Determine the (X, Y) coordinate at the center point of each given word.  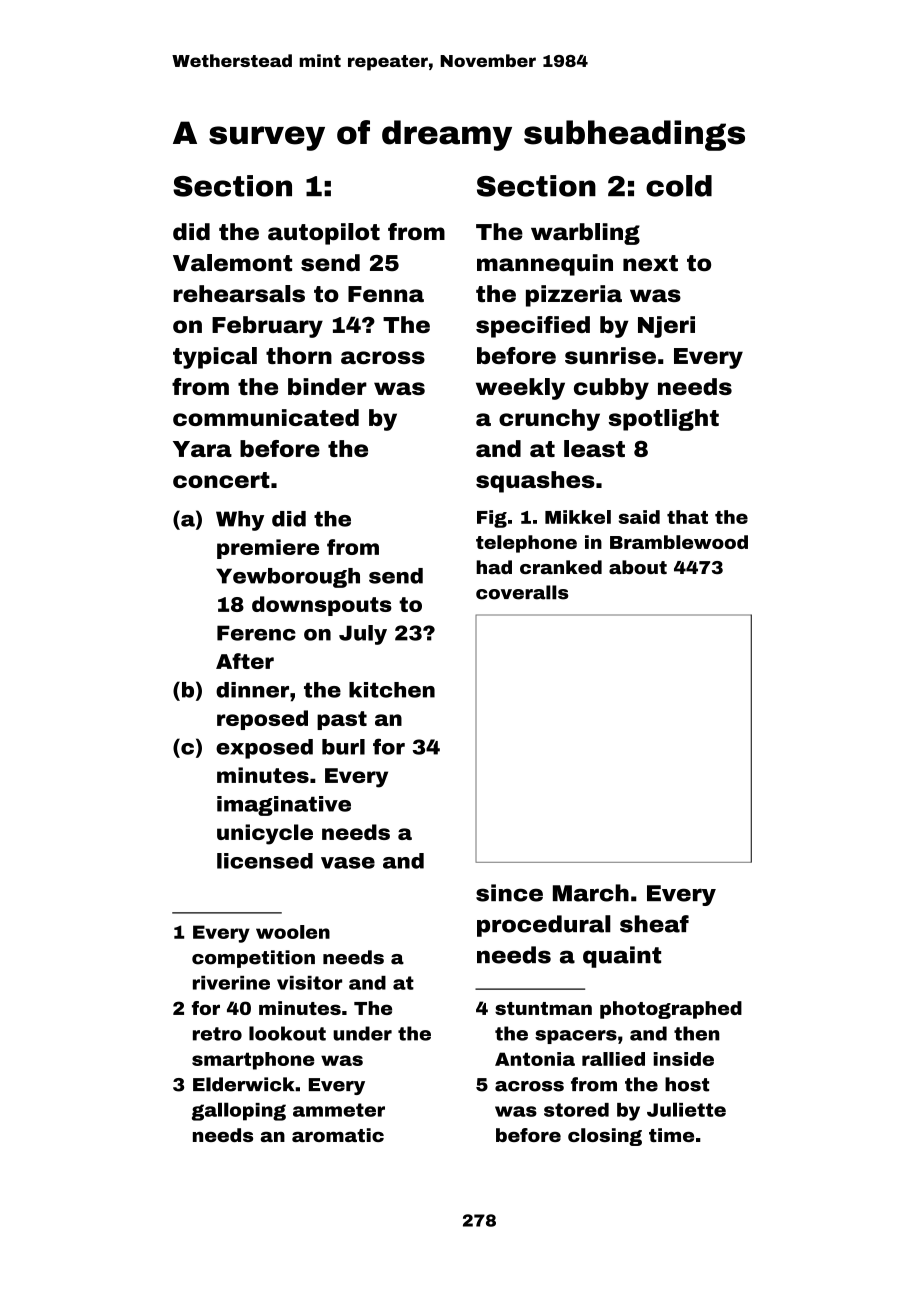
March (591, 893)
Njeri (666, 327)
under (362, 1033)
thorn (299, 355)
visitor (309, 983)
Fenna (386, 294)
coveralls (522, 592)
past (342, 720)
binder (327, 386)
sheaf (654, 924)
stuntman (543, 1008)
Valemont (232, 263)
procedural (544, 926)
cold (679, 186)
